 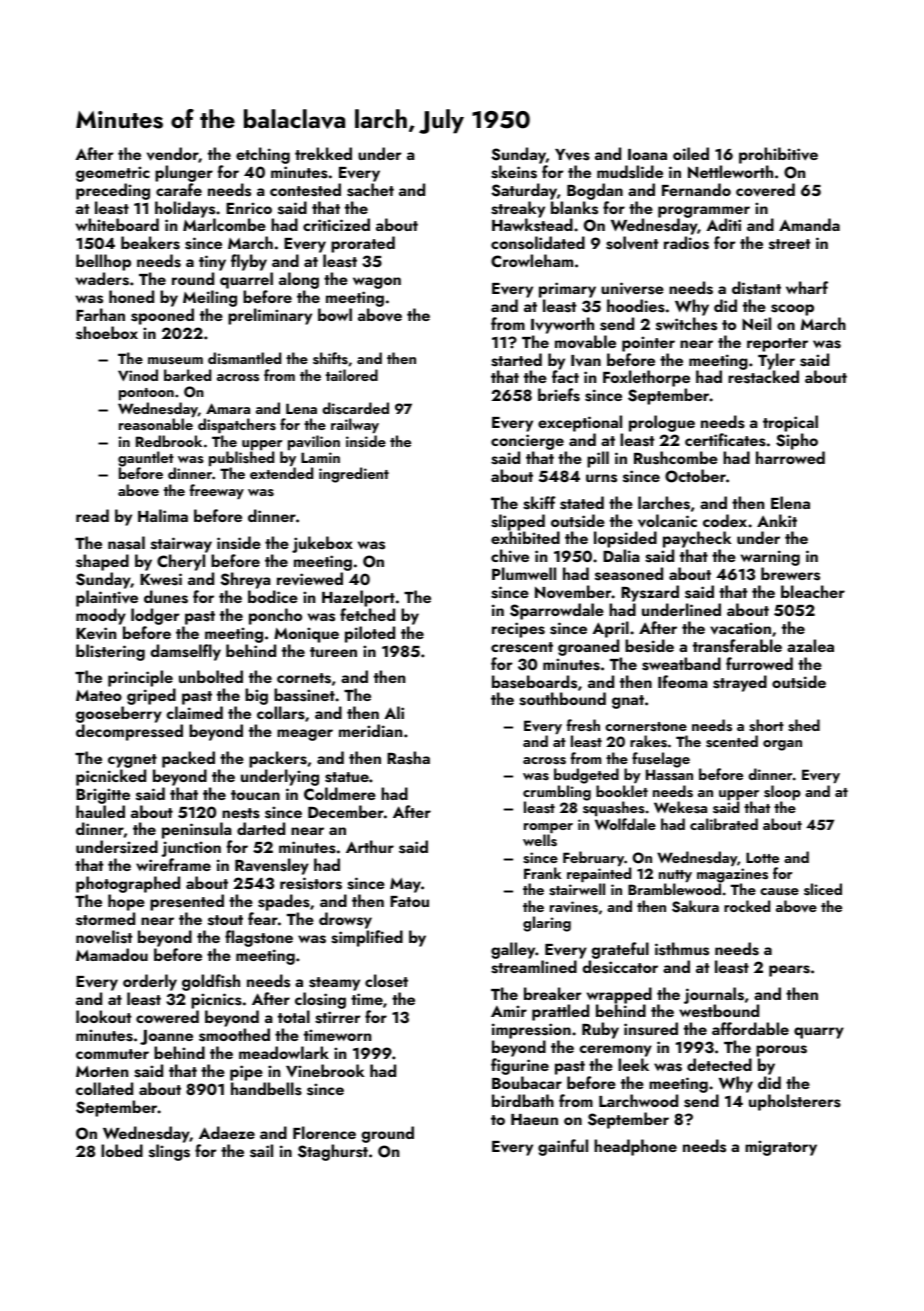 What do you see at coordinates (810, 645) in the screenshot?
I see `azalea` at bounding box center [810, 645].
